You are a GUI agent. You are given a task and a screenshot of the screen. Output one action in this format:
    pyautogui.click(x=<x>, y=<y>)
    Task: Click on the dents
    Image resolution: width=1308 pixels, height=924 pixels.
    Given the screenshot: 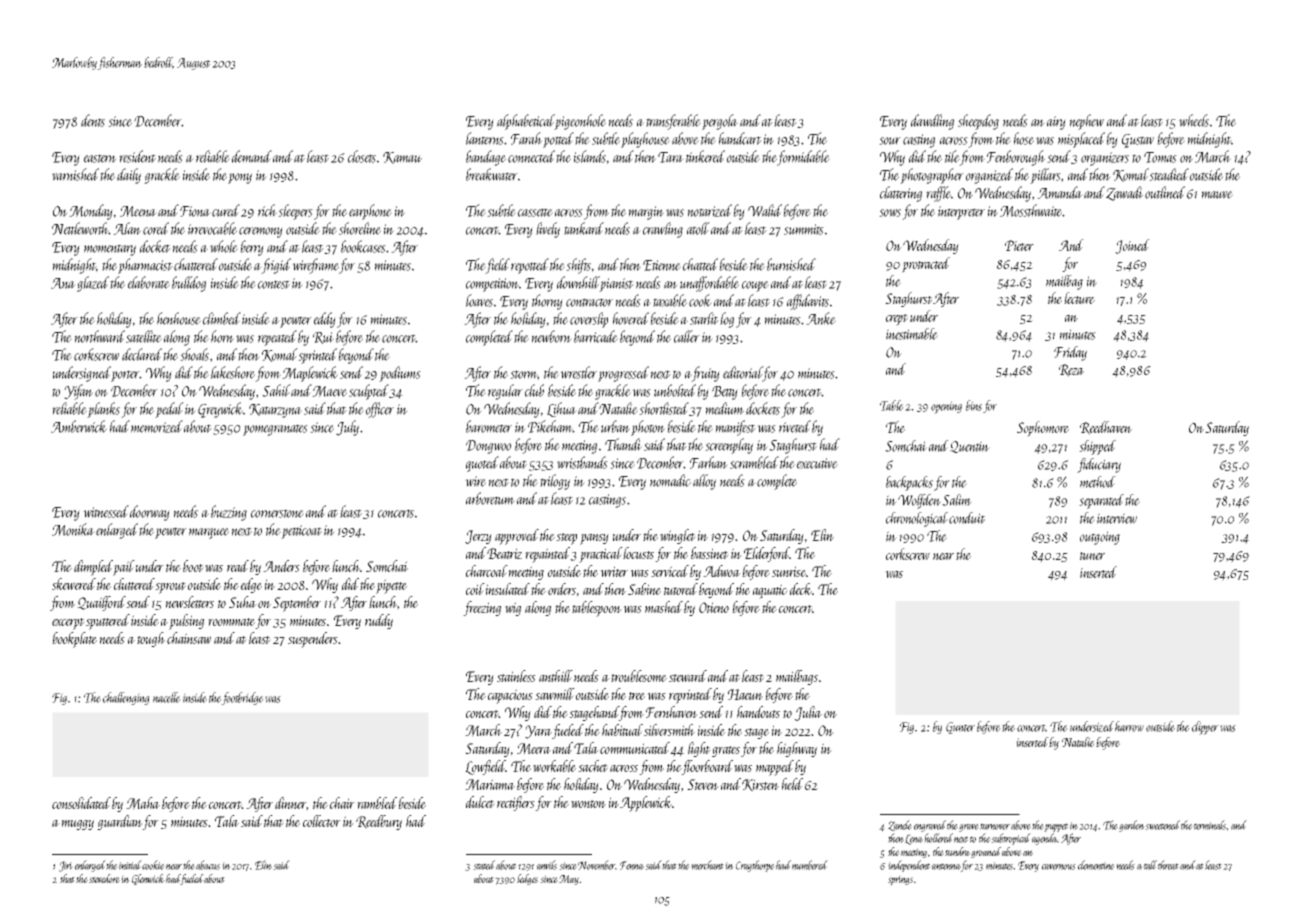 What is the action you would take?
    pyautogui.click(x=93, y=120)
